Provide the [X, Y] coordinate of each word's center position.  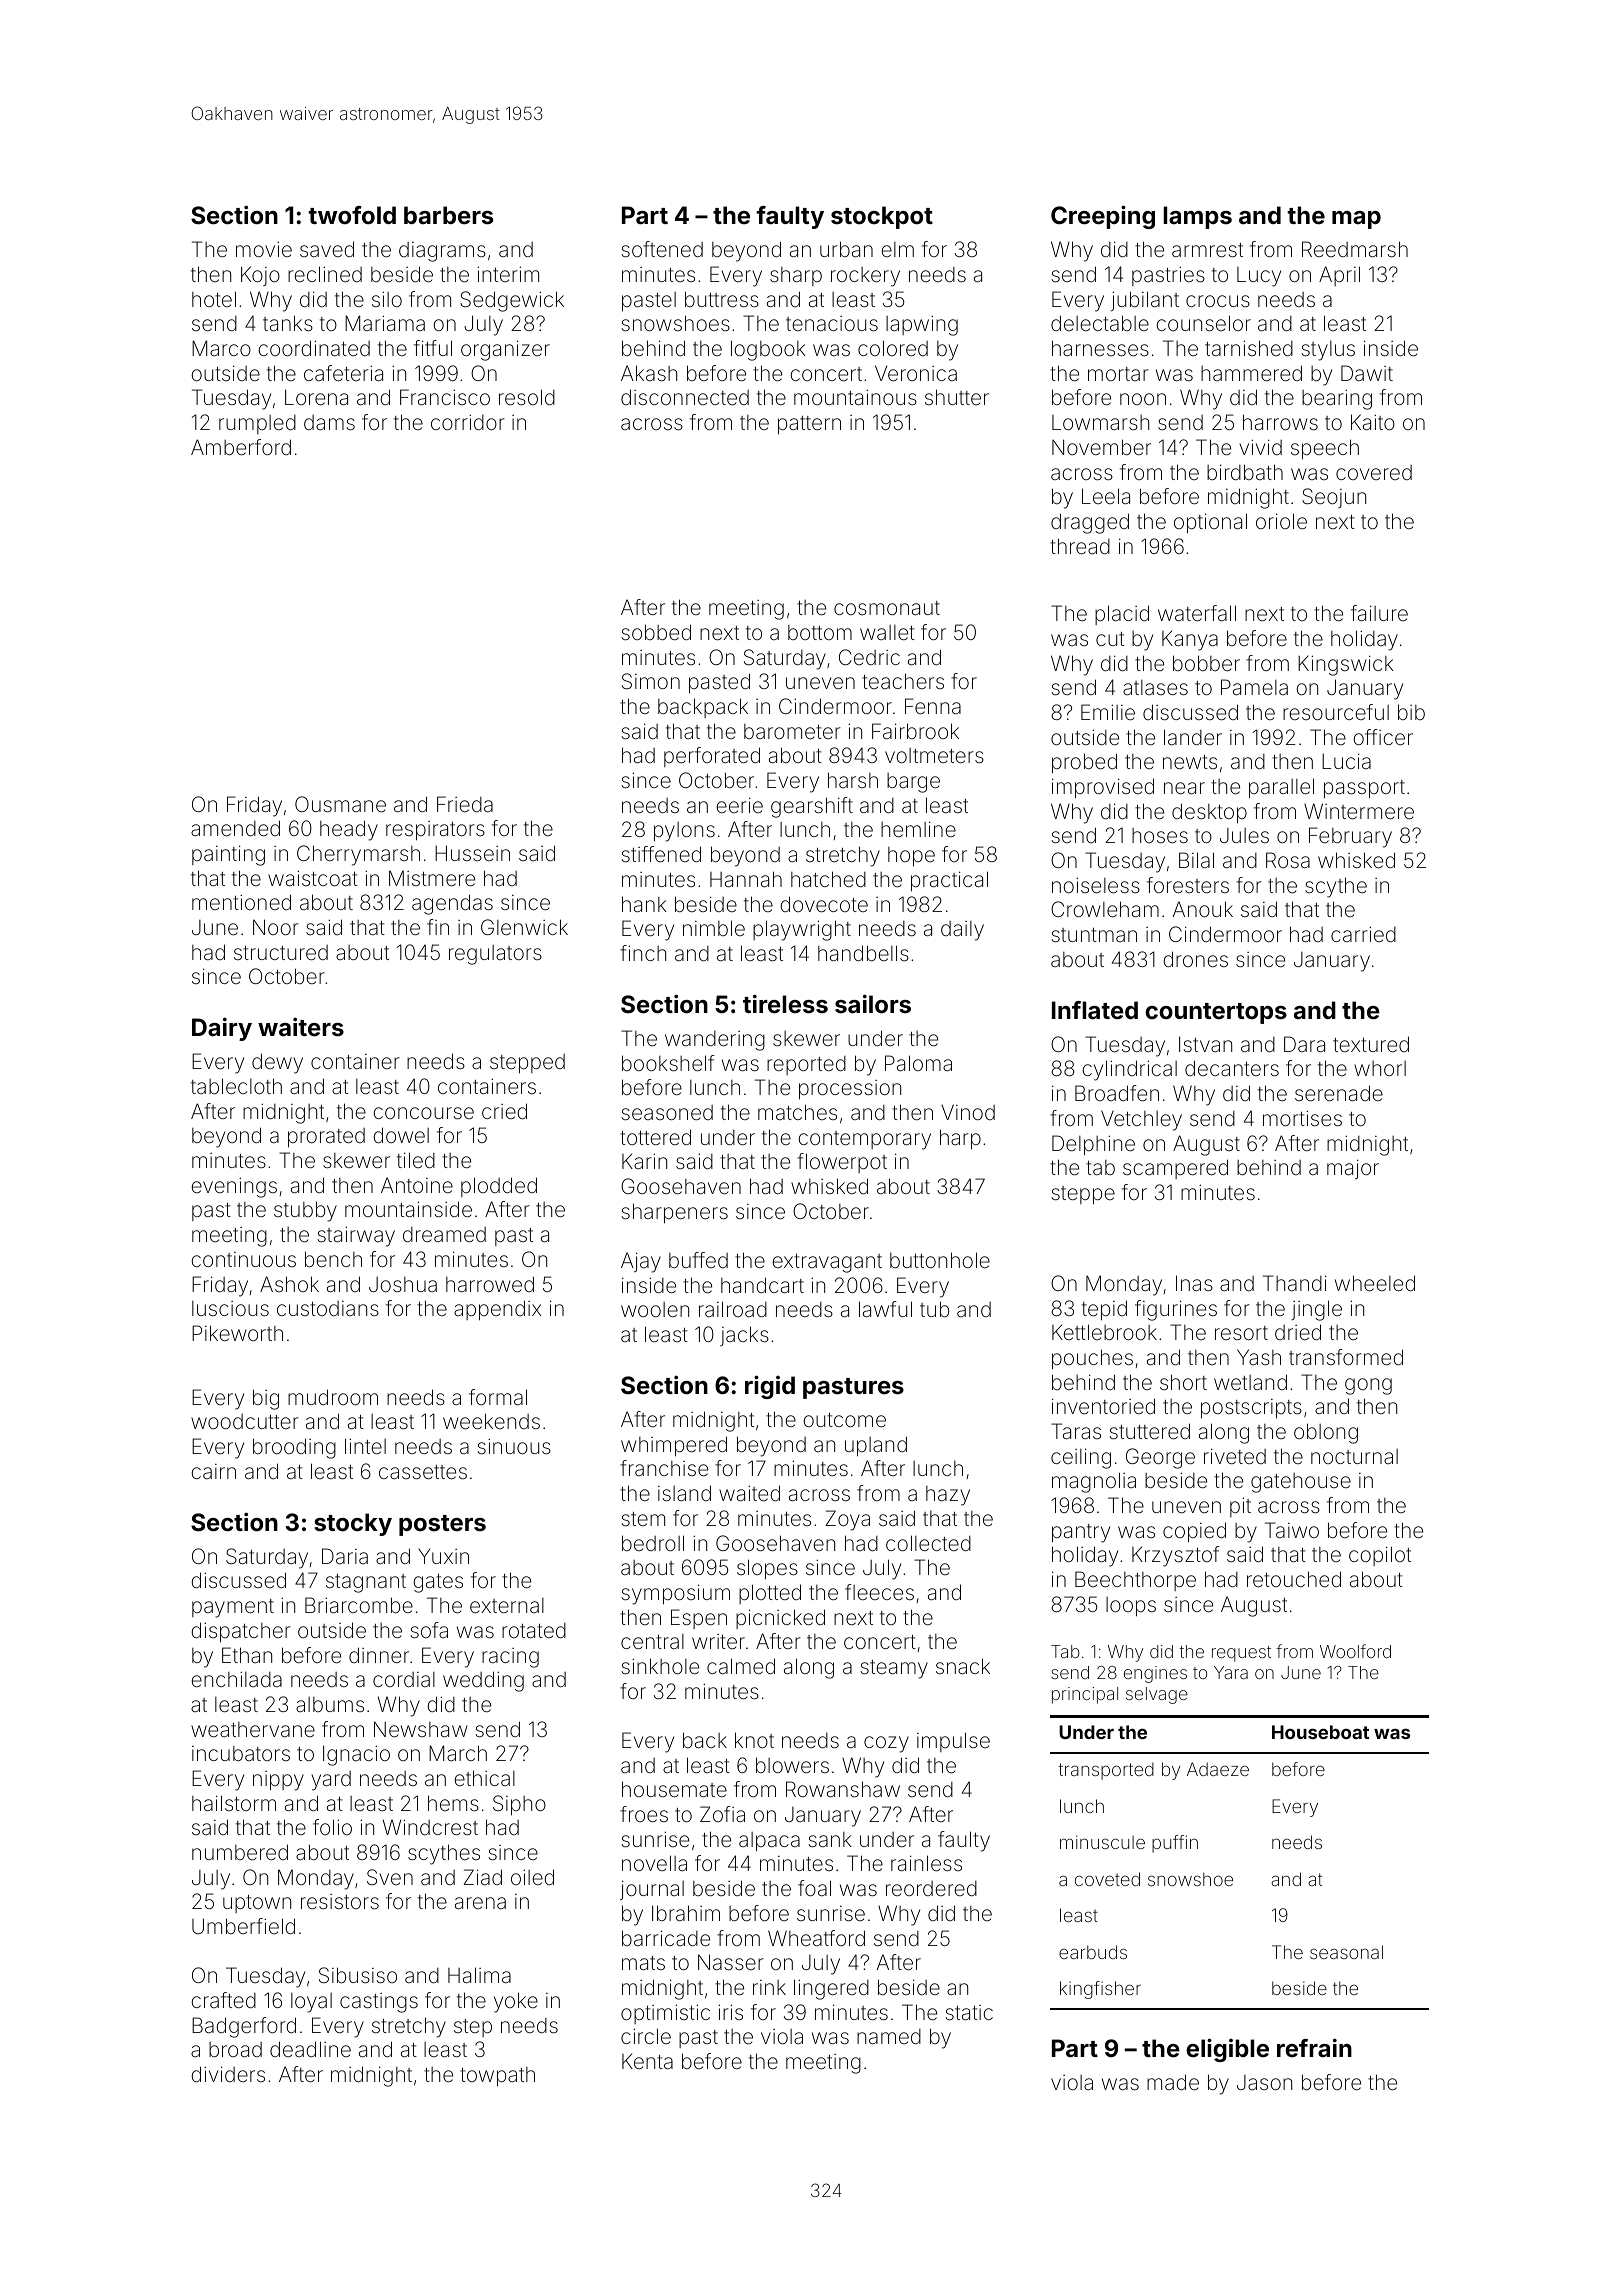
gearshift [812, 807]
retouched [1294, 1579]
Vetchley [1141, 1120]
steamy [894, 1669]
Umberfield [243, 1926]
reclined [325, 274]
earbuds [1093, 1952]
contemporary [864, 1140]
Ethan [247, 1655]
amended [235, 828]
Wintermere [1359, 811]
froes [644, 1814]
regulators [495, 955]
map [1356, 220]
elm [897, 249]
